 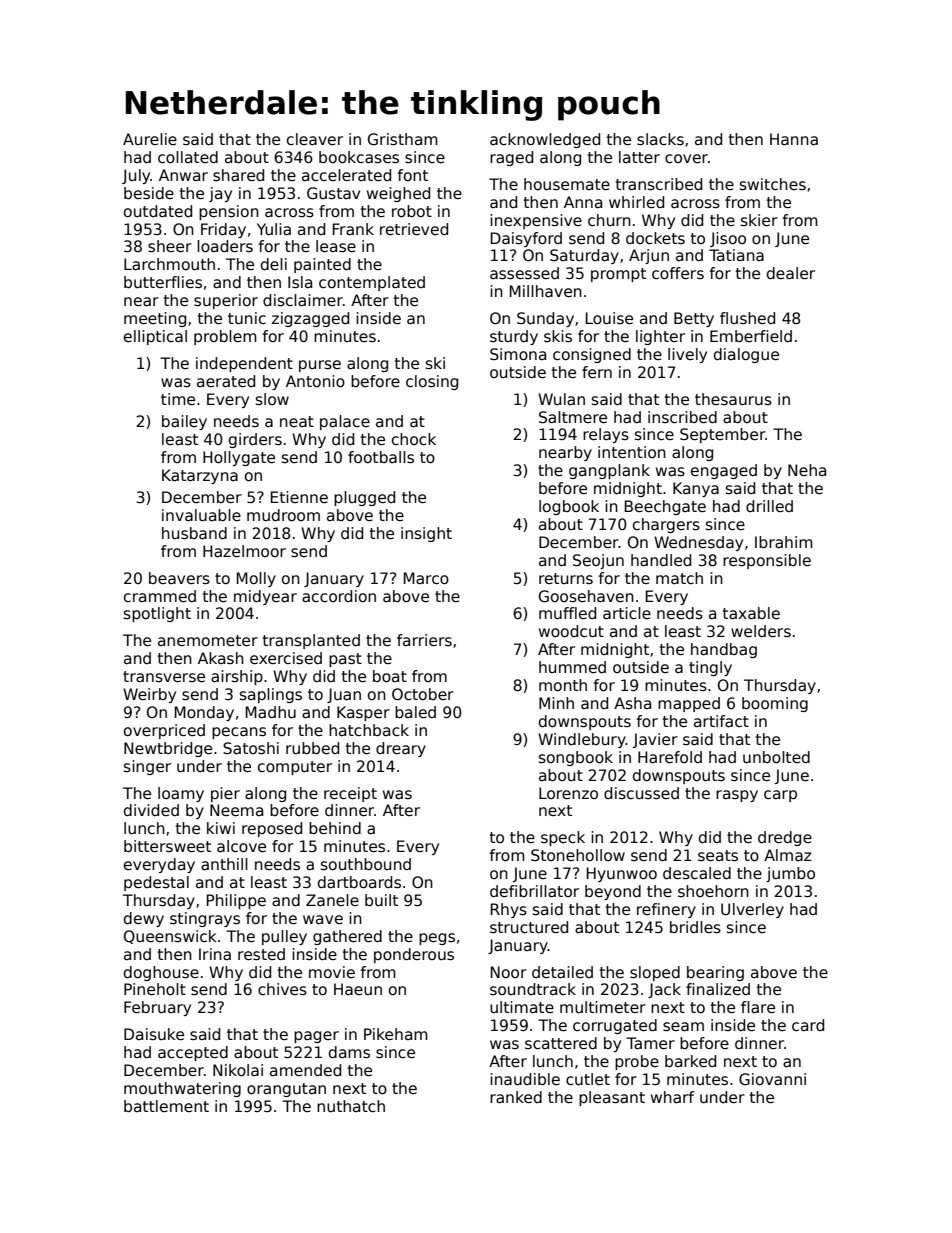 I want to click on Saltmere, so click(x=573, y=417).
